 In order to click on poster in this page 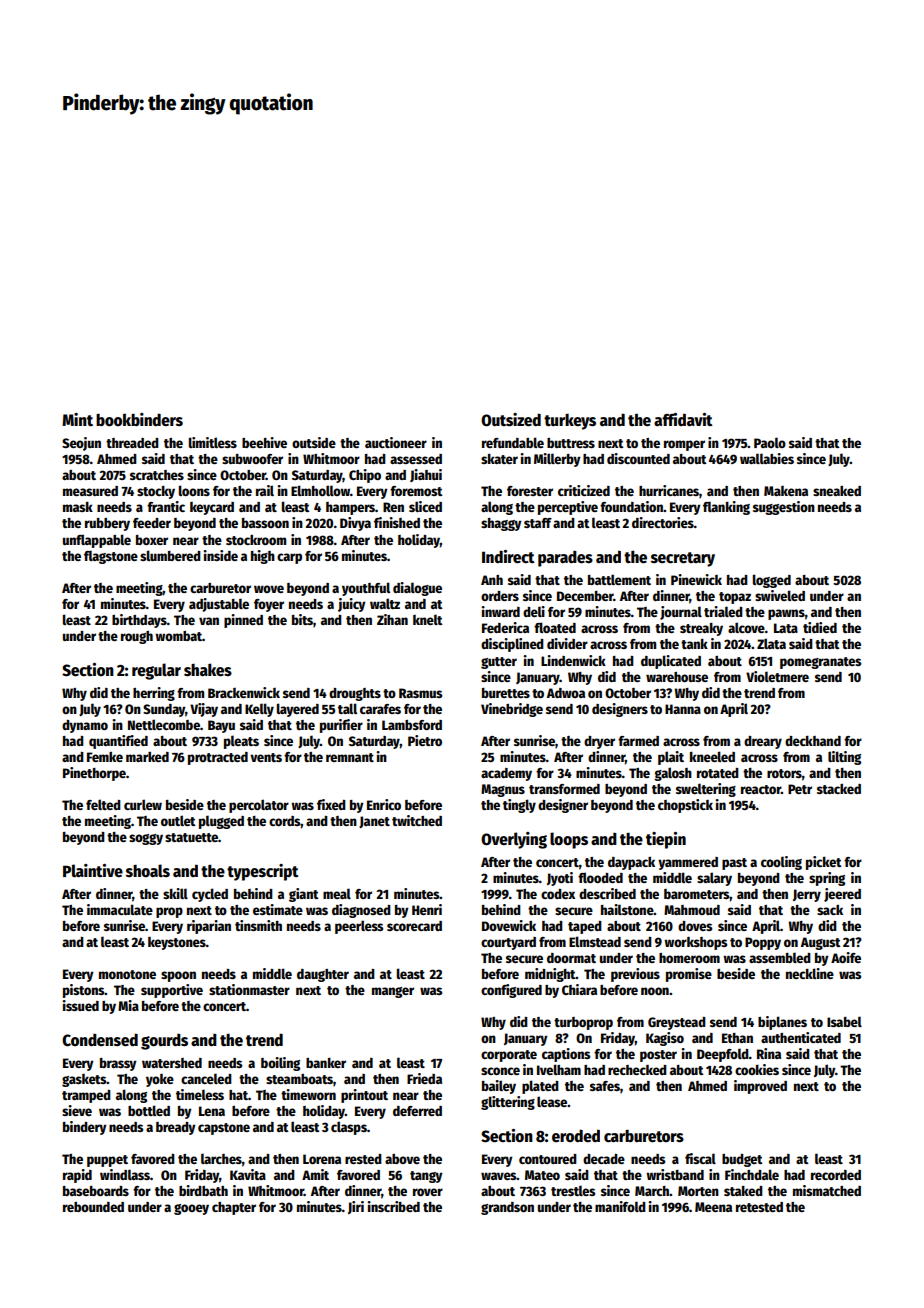, I will do `click(658, 1056)`.
